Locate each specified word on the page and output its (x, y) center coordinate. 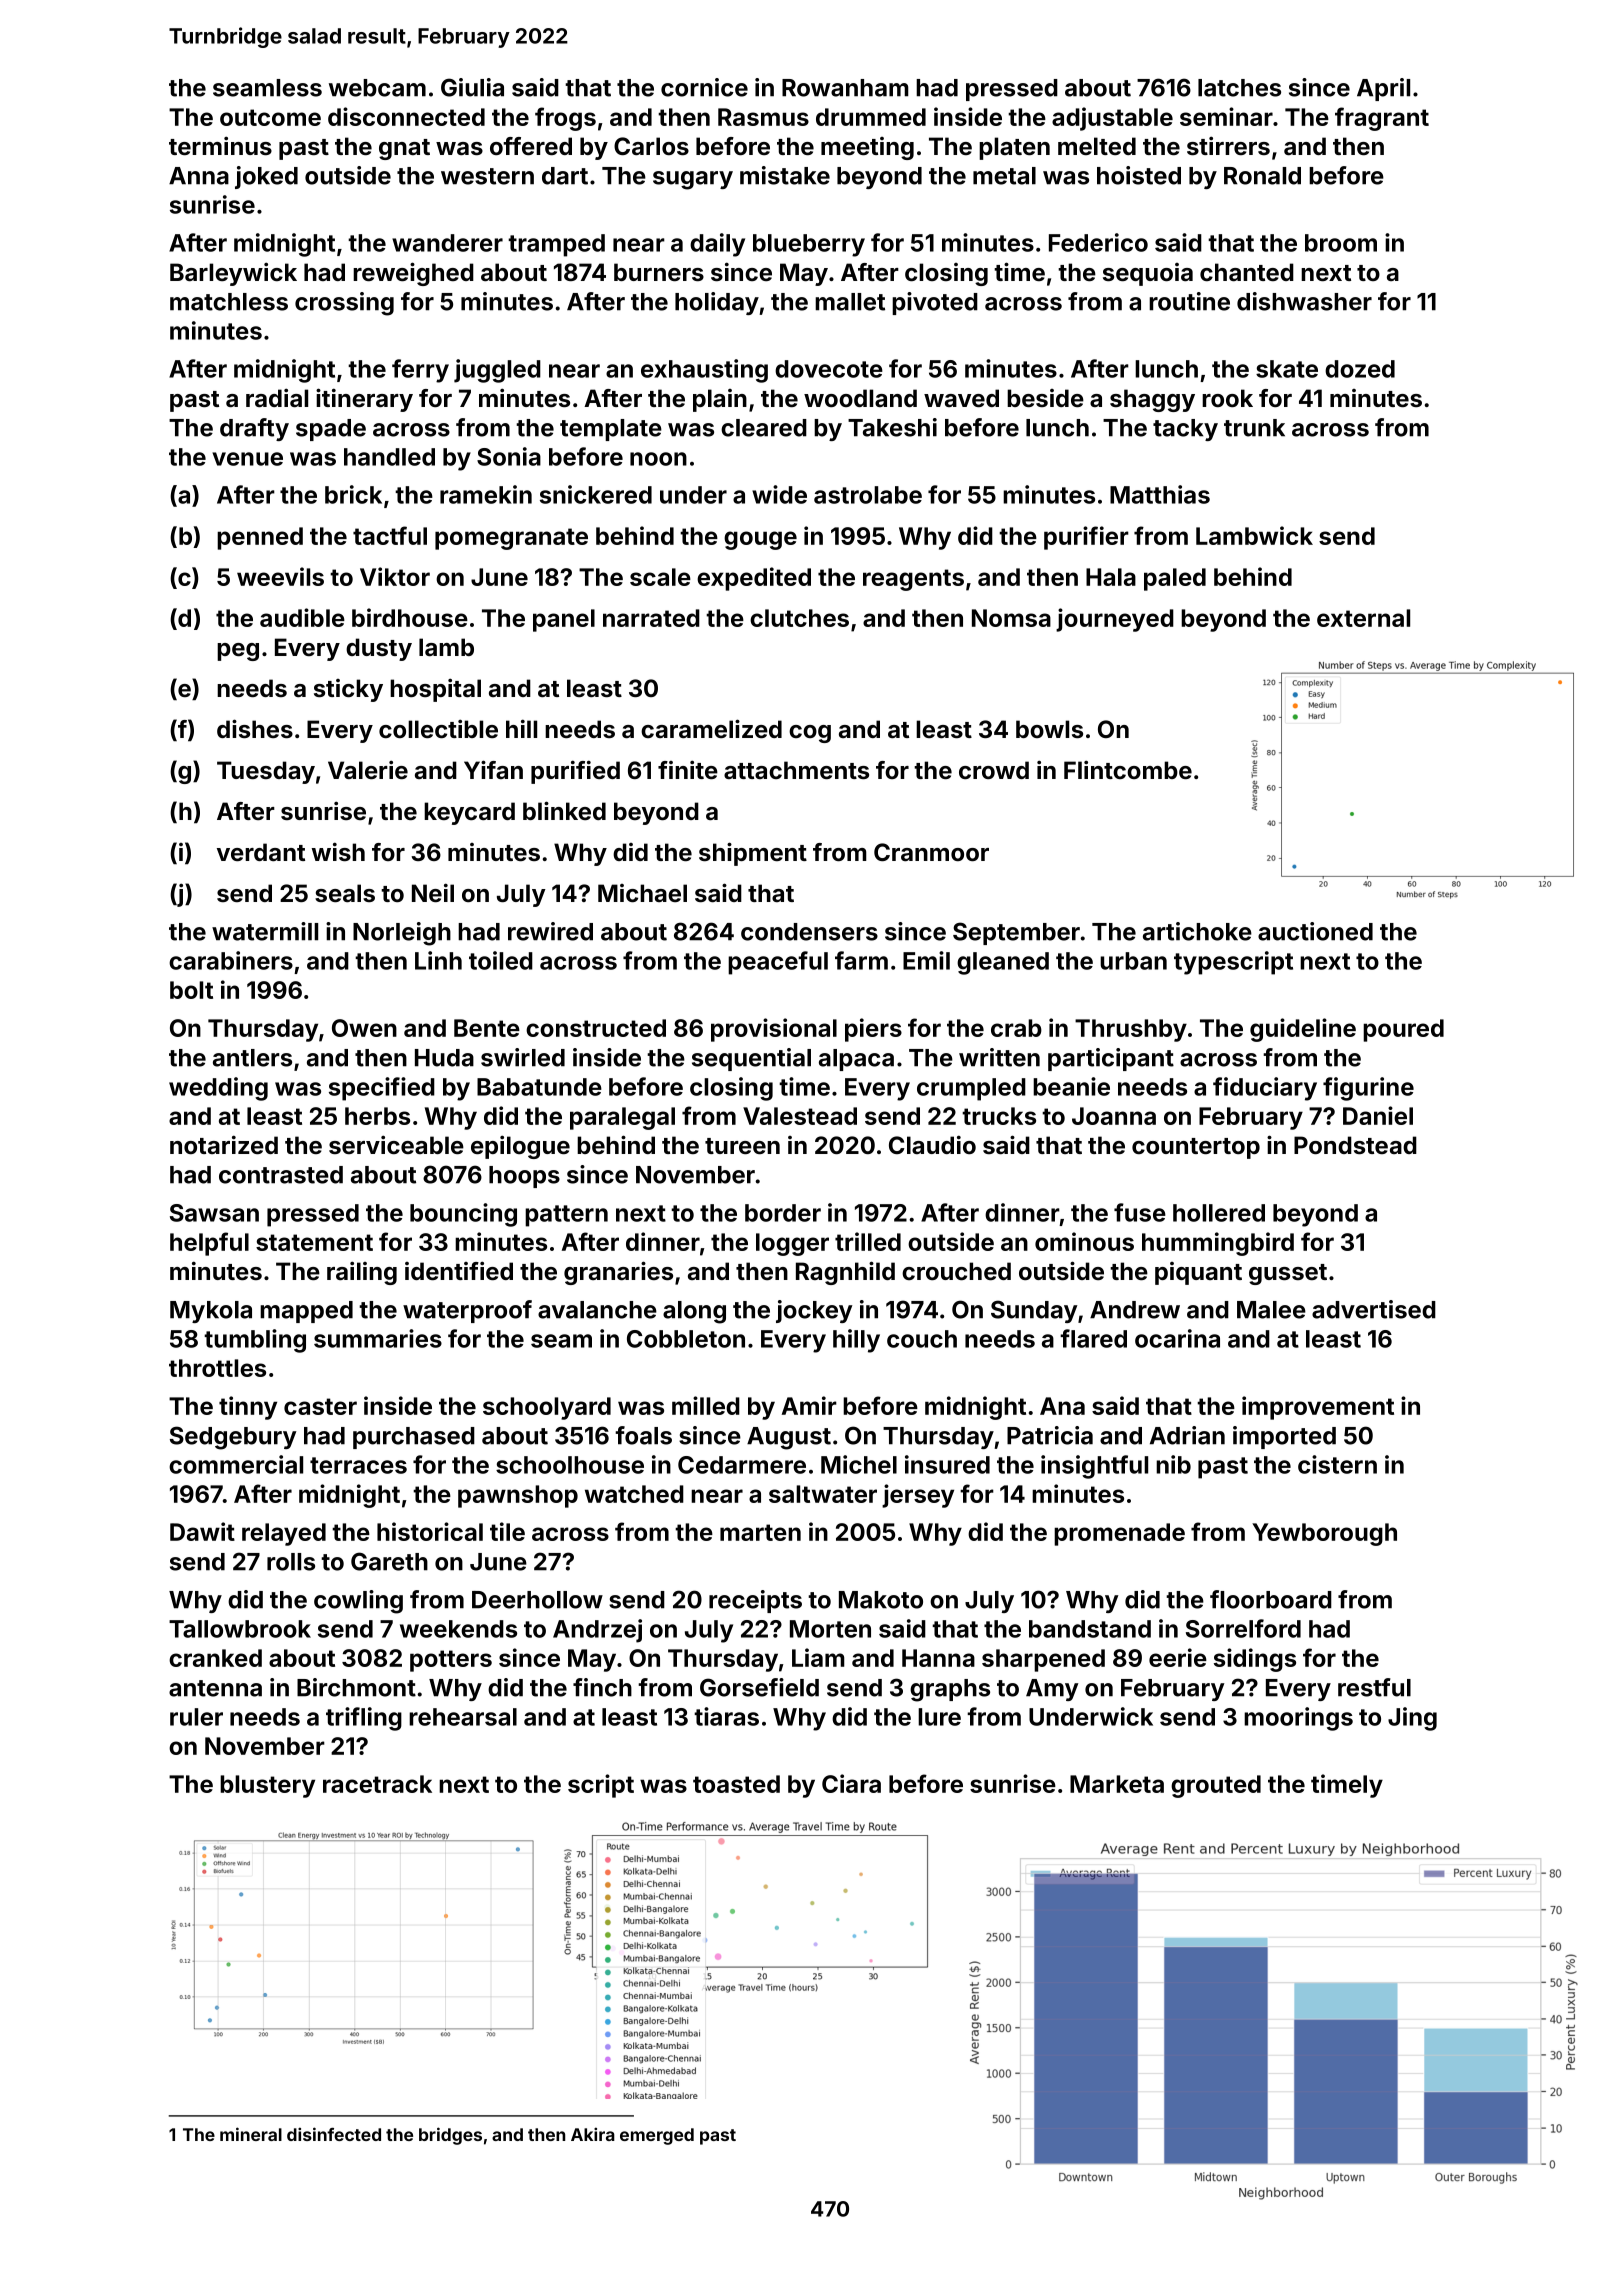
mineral (251, 2134)
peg (238, 652)
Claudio (932, 1144)
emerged (657, 2136)
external (1363, 618)
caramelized (711, 728)
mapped (306, 1312)
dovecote (829, 369)
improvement (1318, 1408)
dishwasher (1304, 301)
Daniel (1378, 1115)
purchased (414, 1438)
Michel (859, 1464)
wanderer (447, 243)
